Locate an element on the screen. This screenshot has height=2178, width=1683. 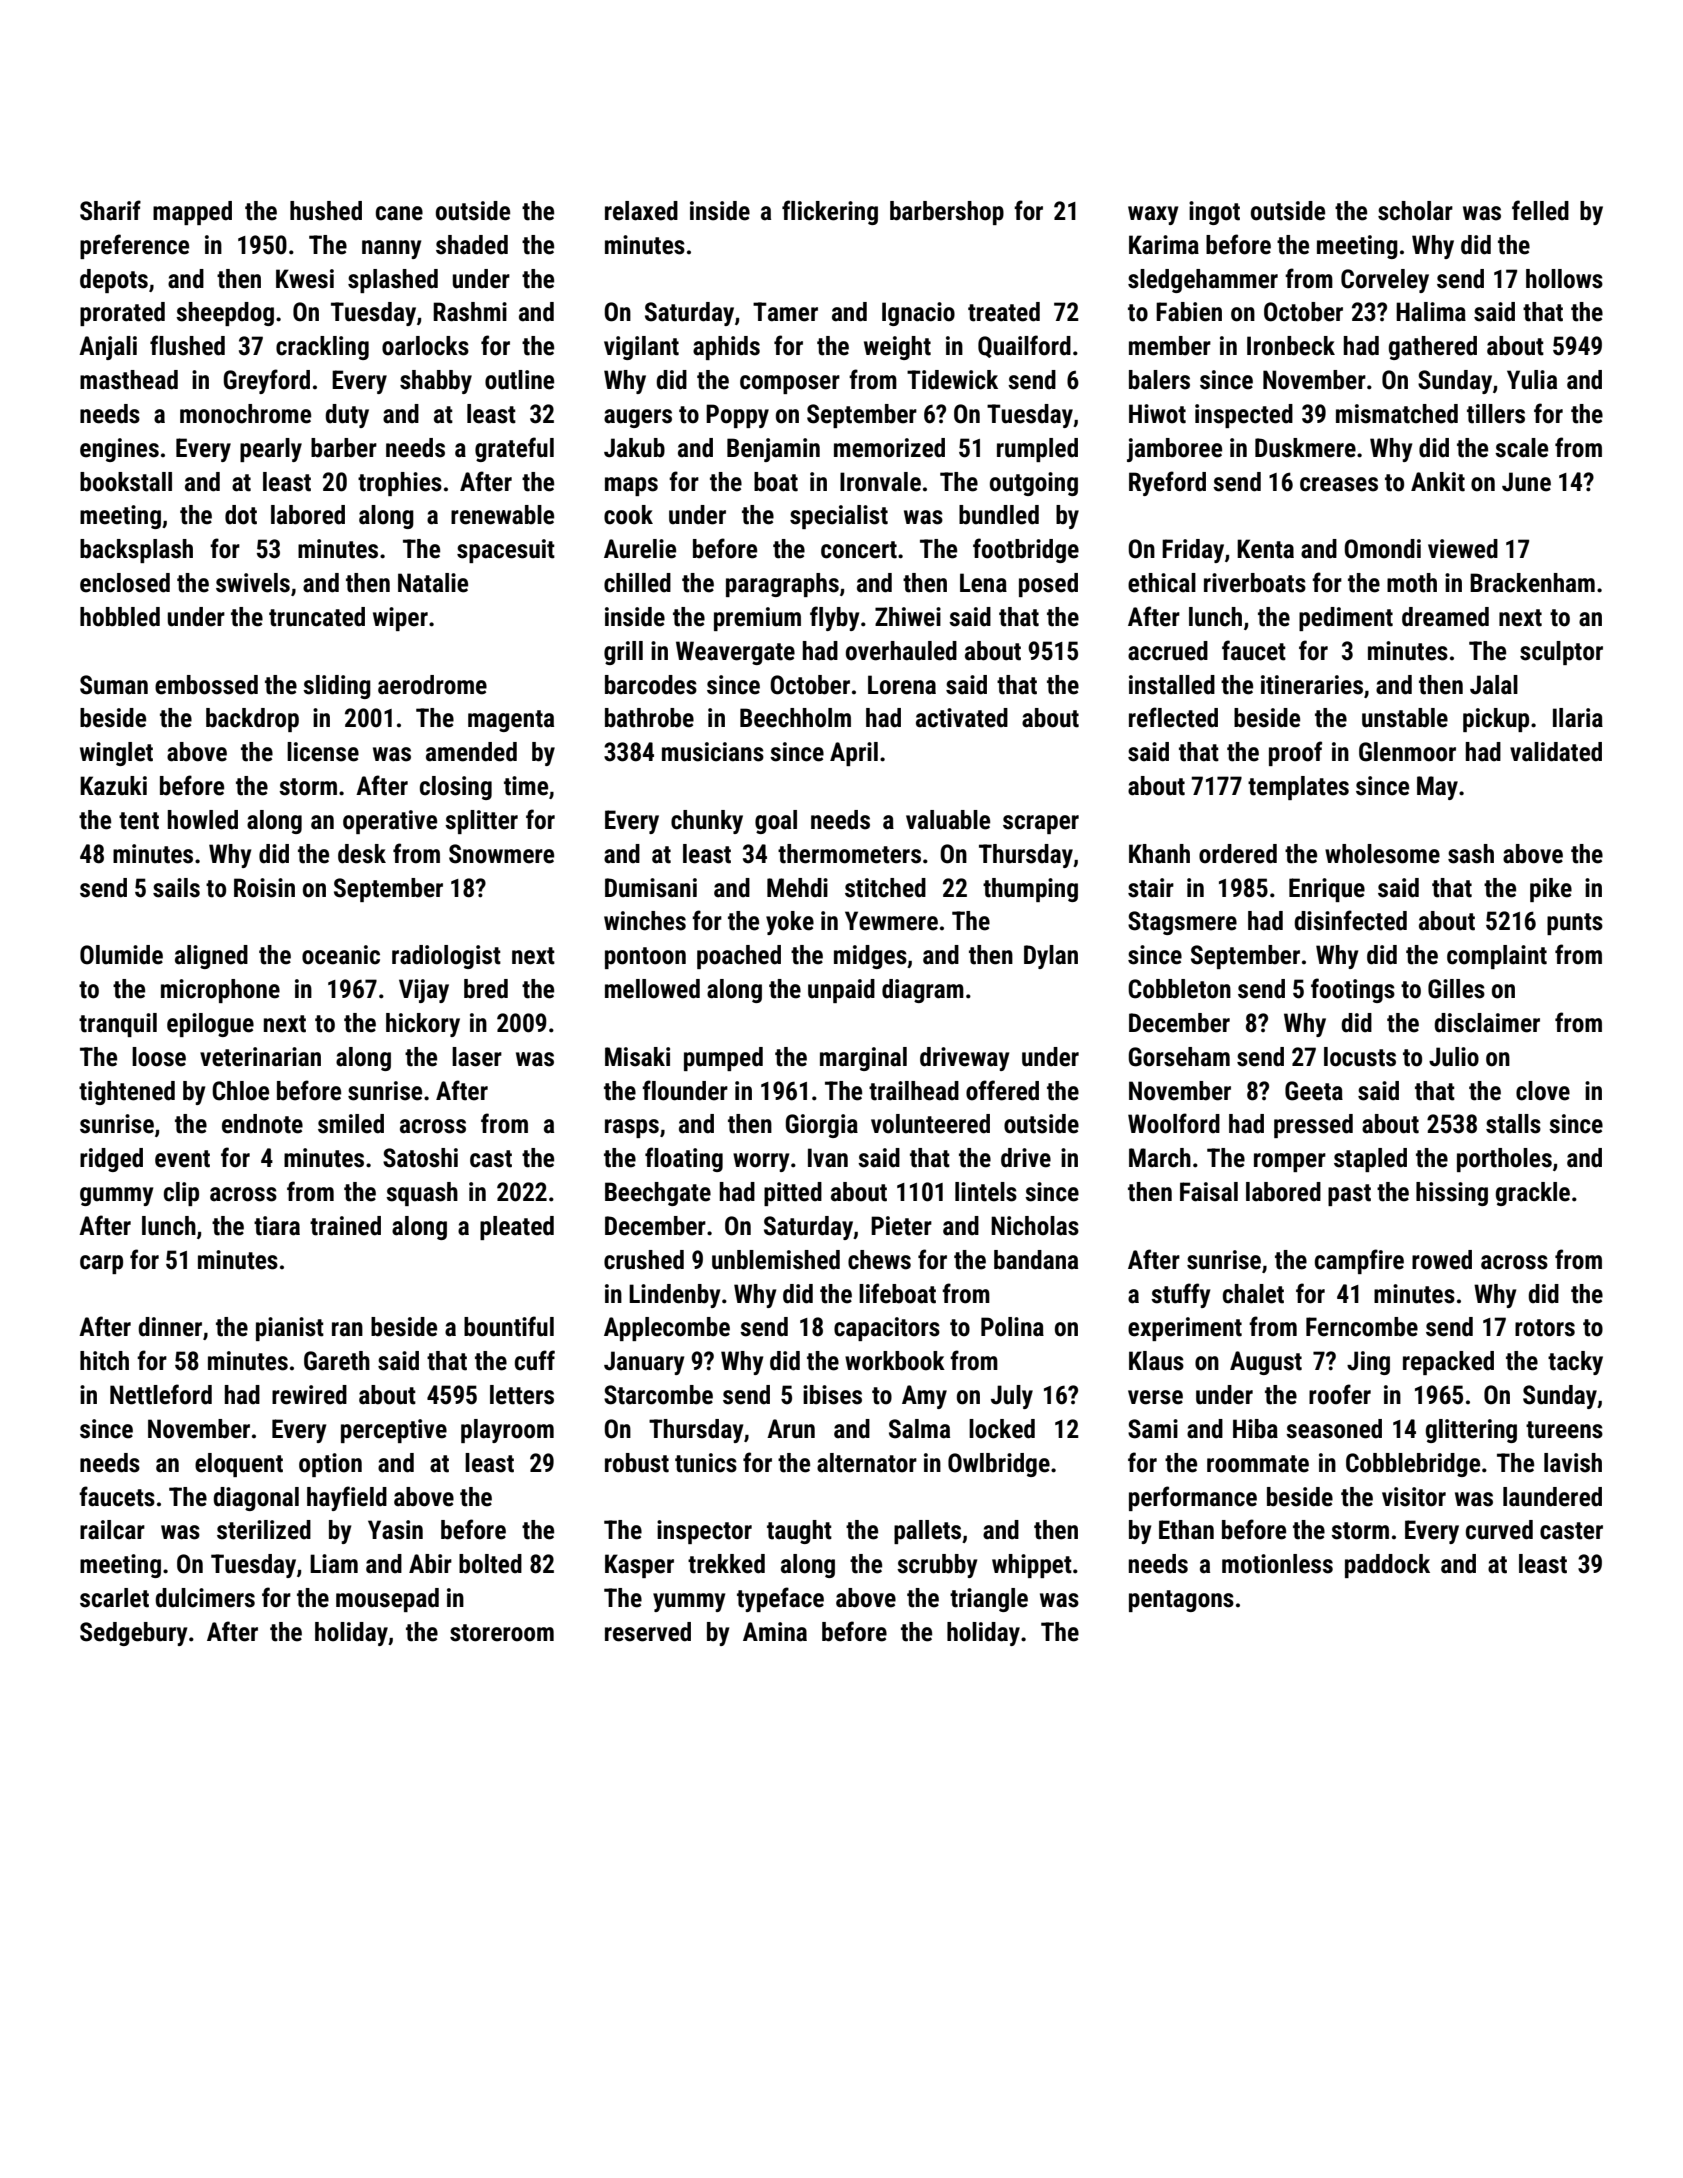
winglet is located at coordinates (116, 754).
